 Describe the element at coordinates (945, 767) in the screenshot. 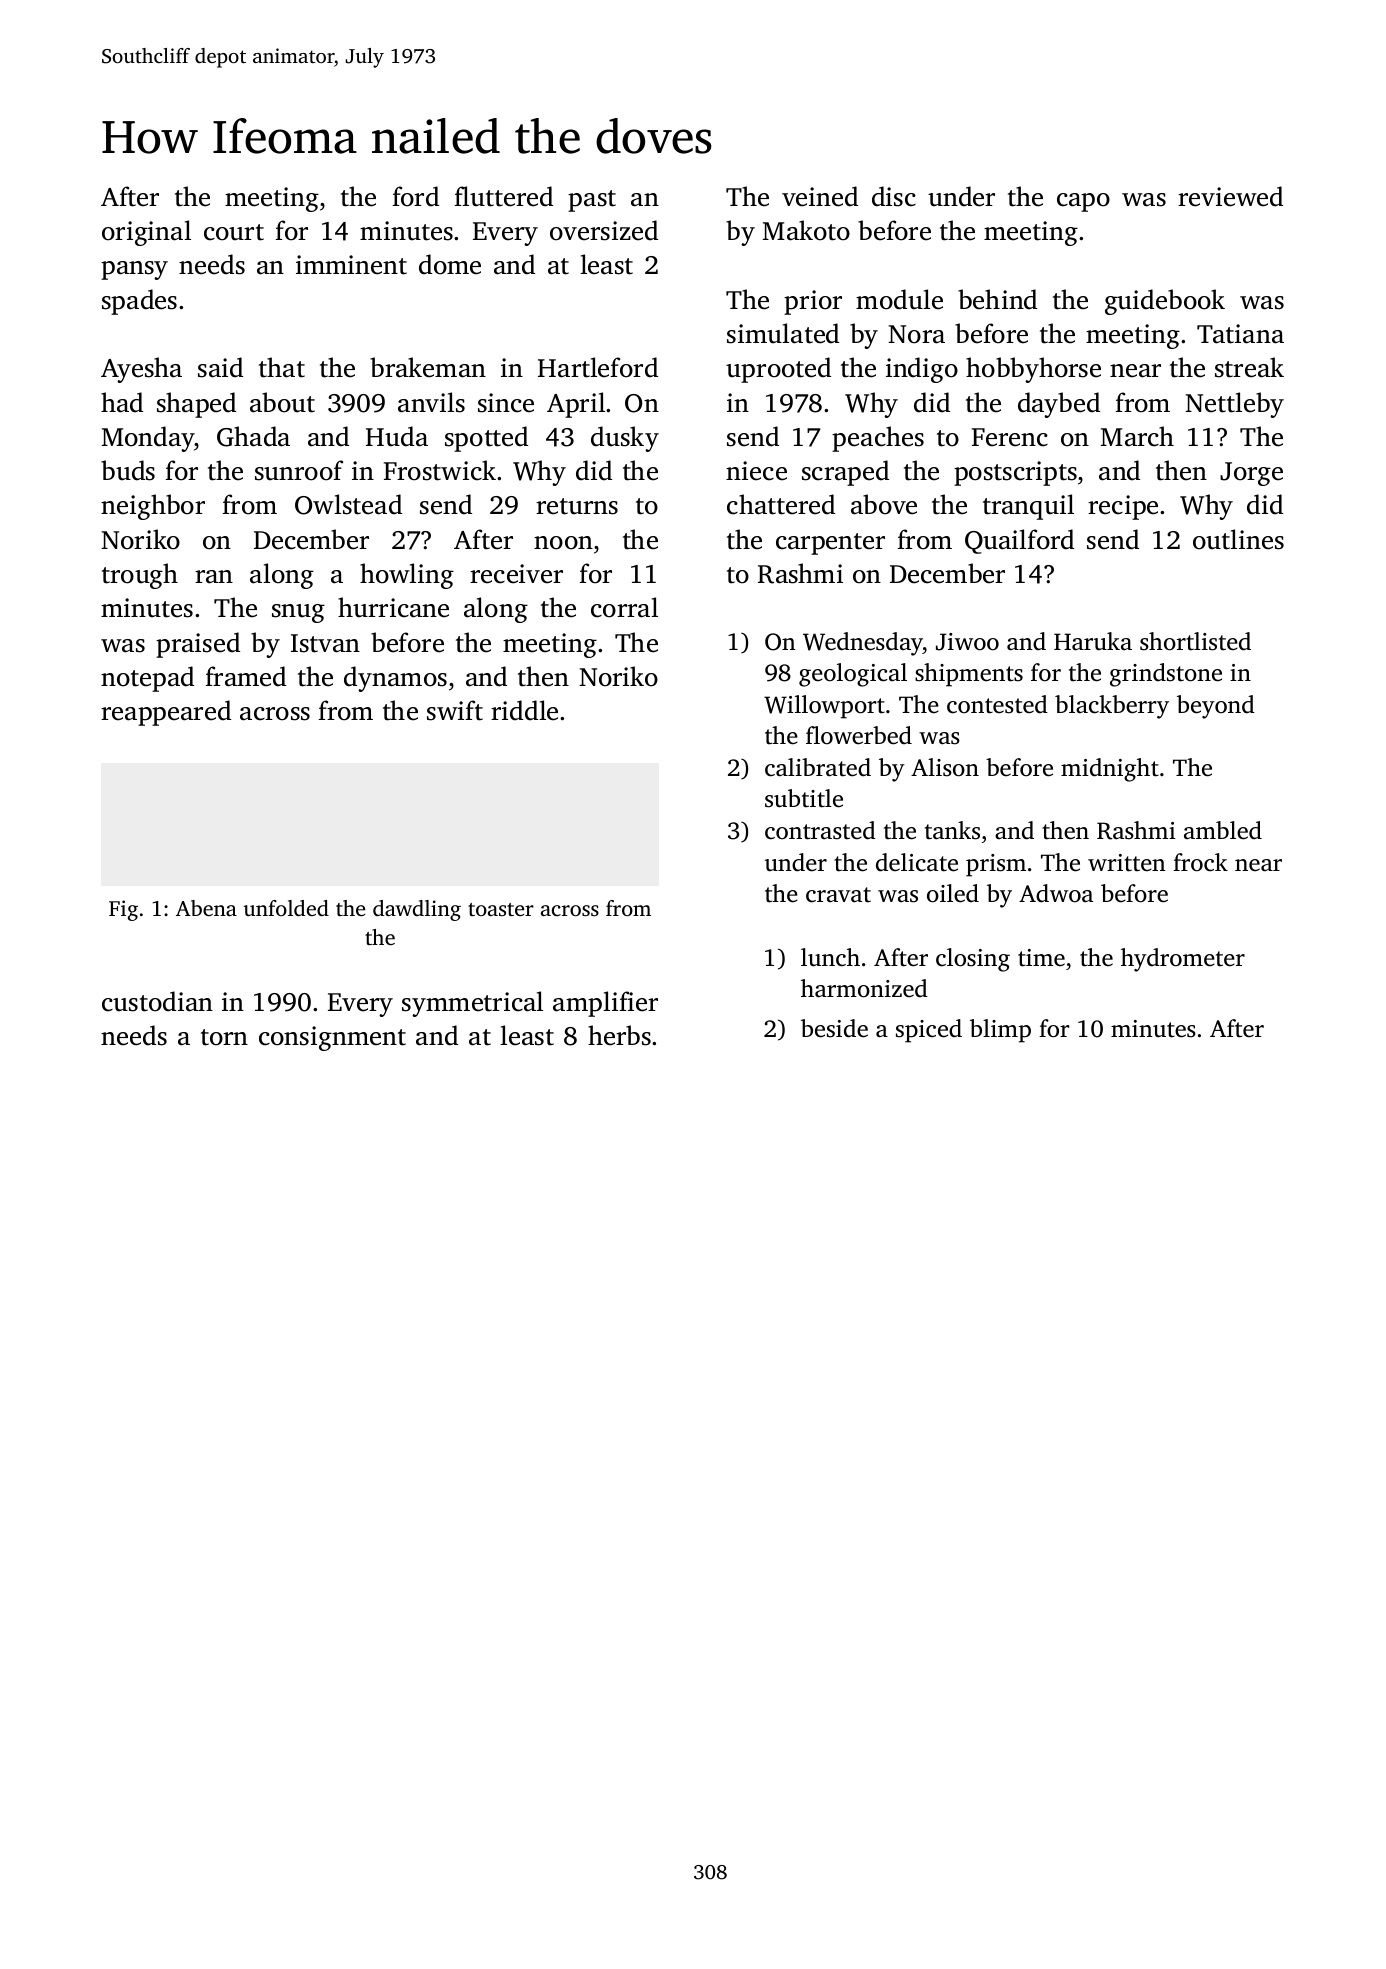

I see `Alison` at that location.
